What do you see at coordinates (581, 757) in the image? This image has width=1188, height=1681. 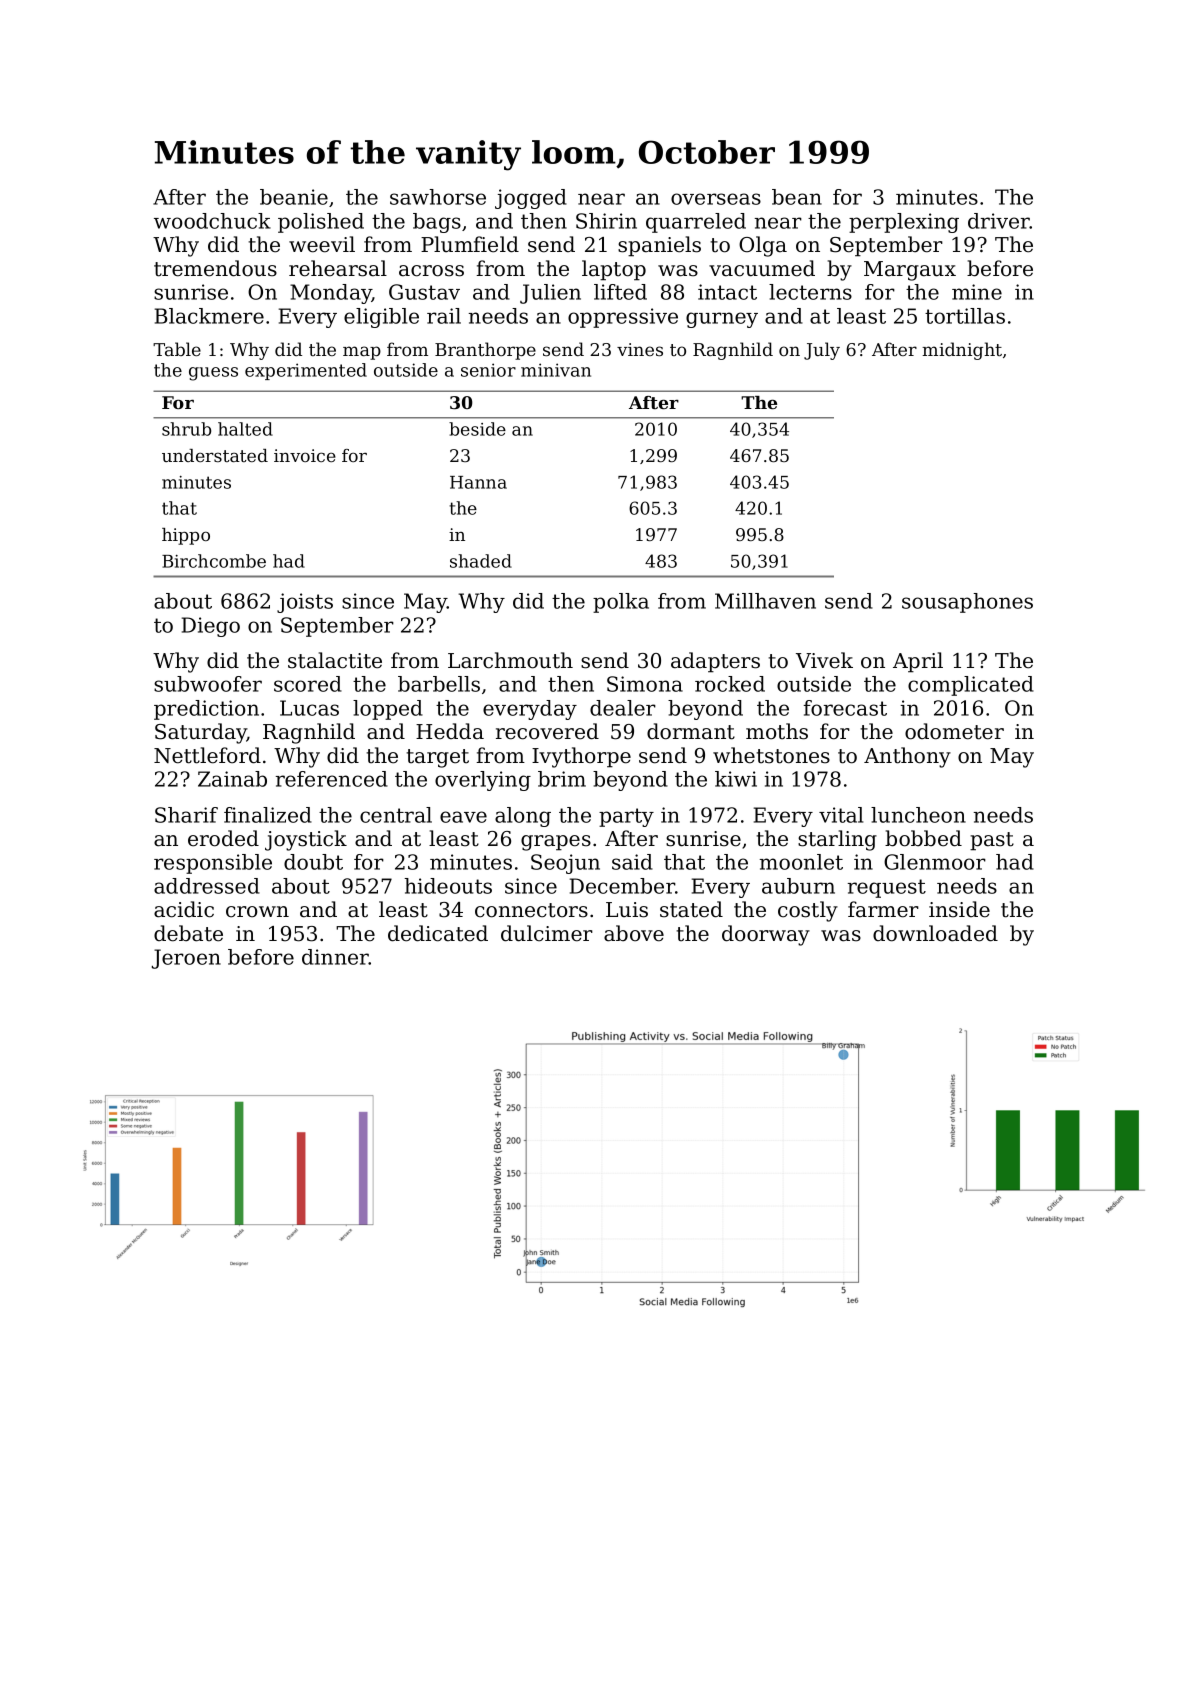 I see `Ivythorpe` at bounding box center [581, 757].
